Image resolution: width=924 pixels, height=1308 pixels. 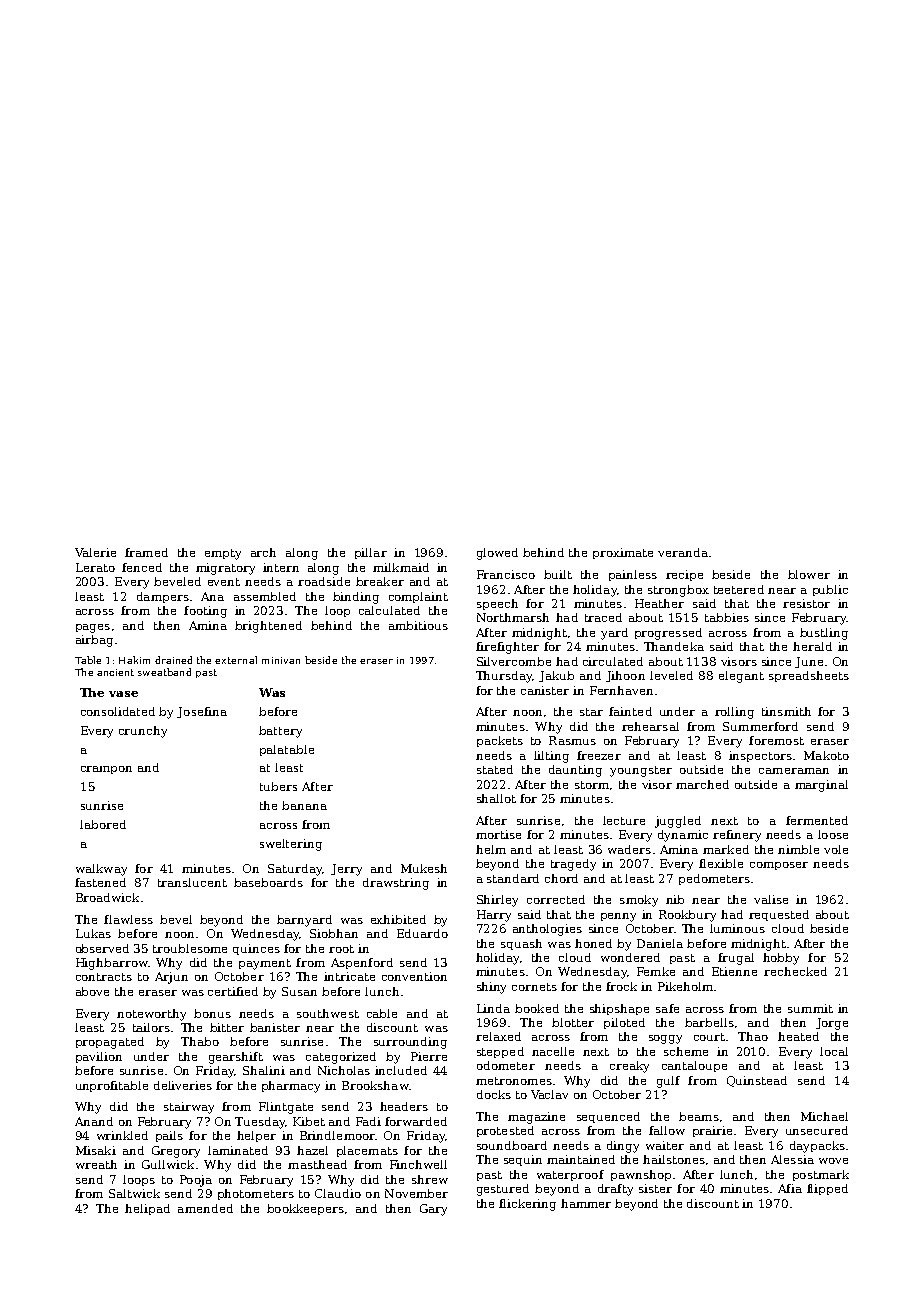 What do you see at coordinates (334, 933) in the image?
I see `Siobhan` at bounding box center [334, 933].
